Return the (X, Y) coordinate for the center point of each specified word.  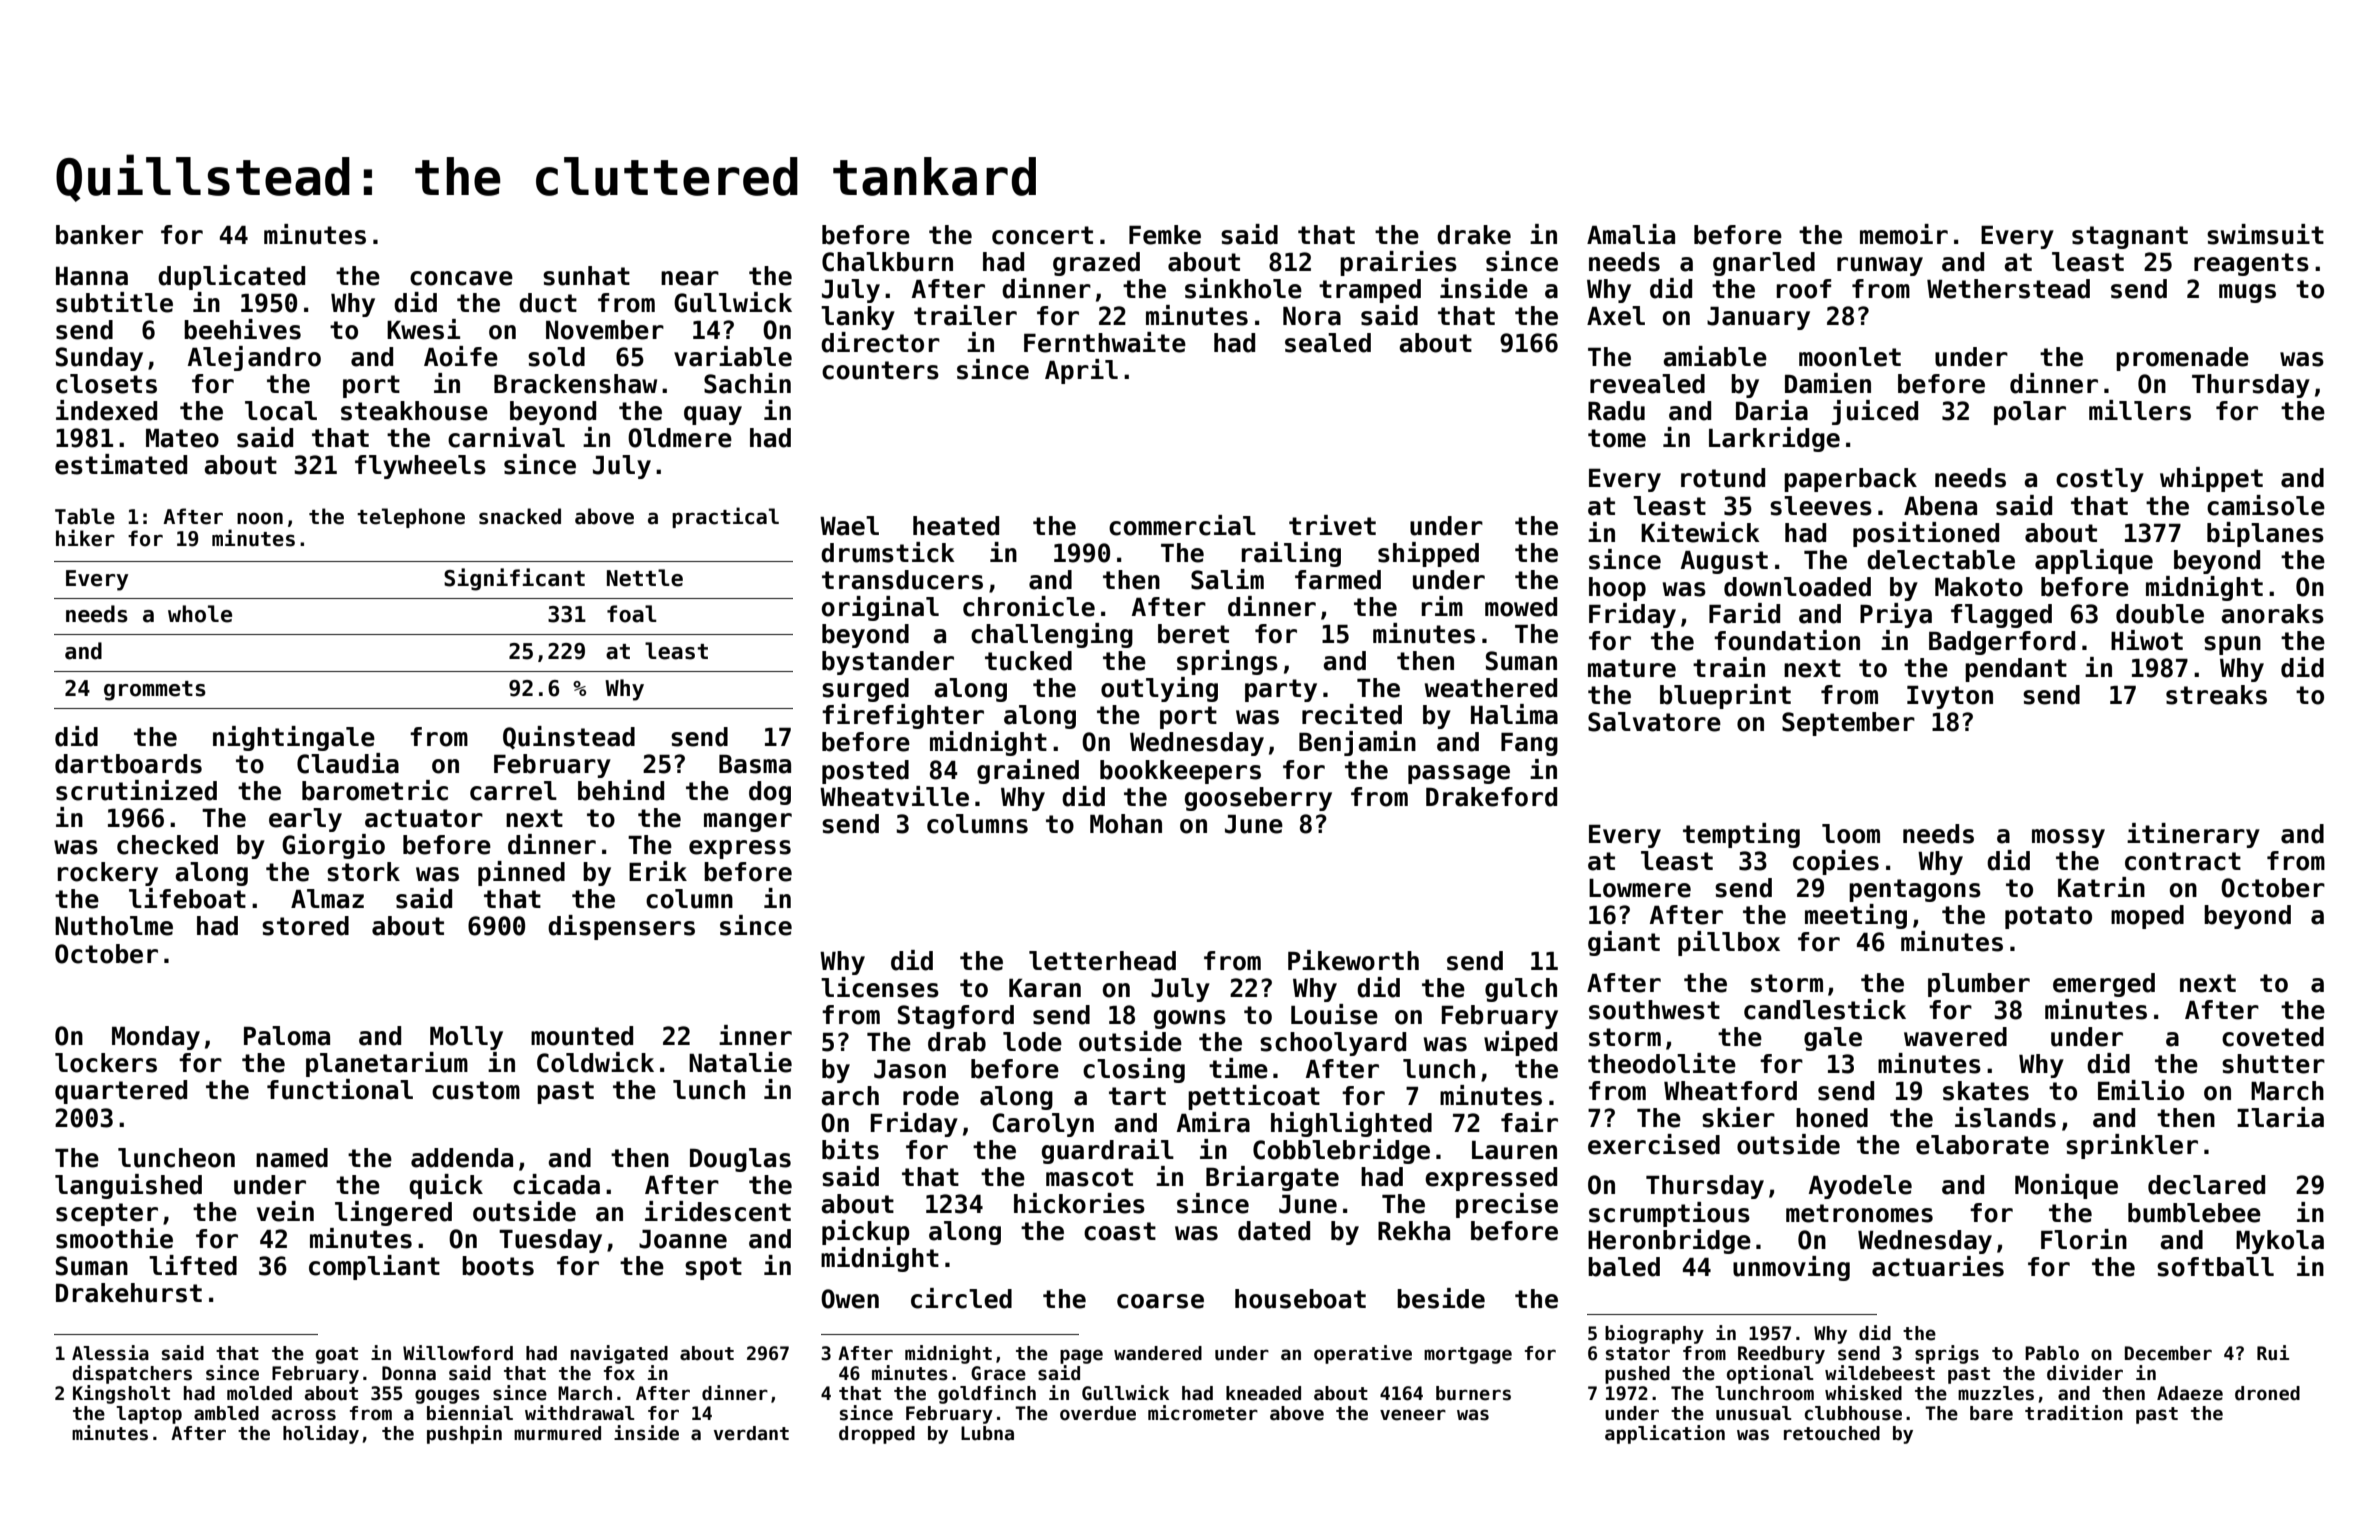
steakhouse (414, 411)
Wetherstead (2008, 289)
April (1081, 371)
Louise (1334, 1014)
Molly (466, 1038)
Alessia (110, 1353)
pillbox (1729, 943)
